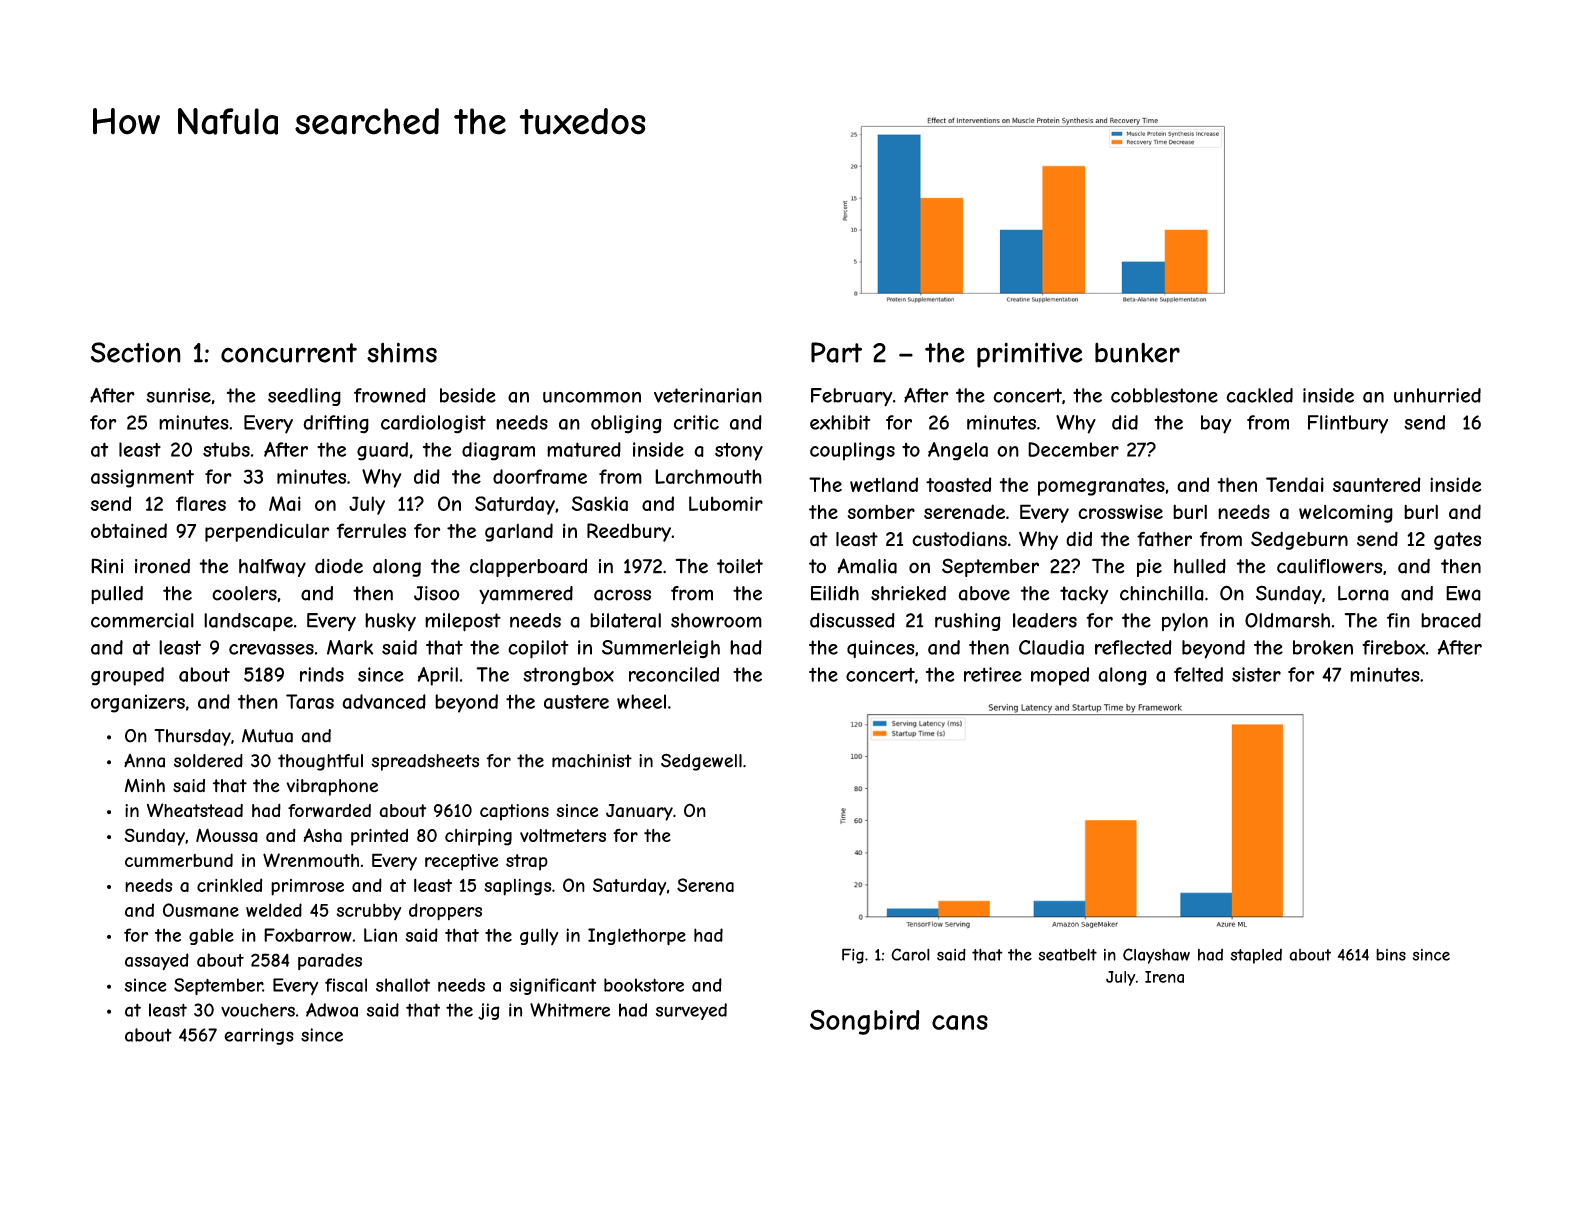 This screenshot has height=1215, width=1572. Describe the element at coordinates (1198, 674) in the screenshot. I see `felted` at that location.
